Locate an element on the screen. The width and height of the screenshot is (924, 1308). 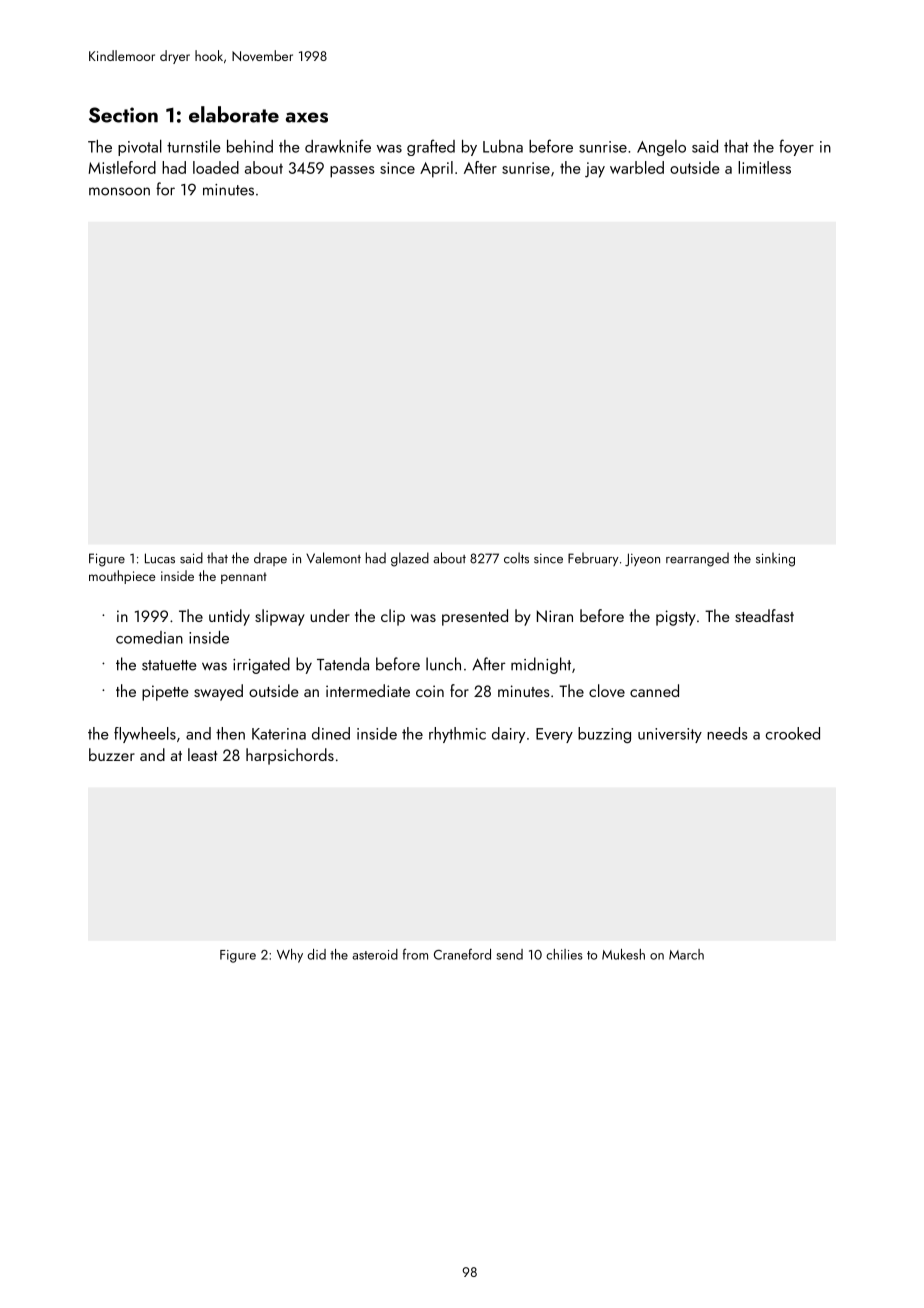
Why is located at coordinates (290, 956).
